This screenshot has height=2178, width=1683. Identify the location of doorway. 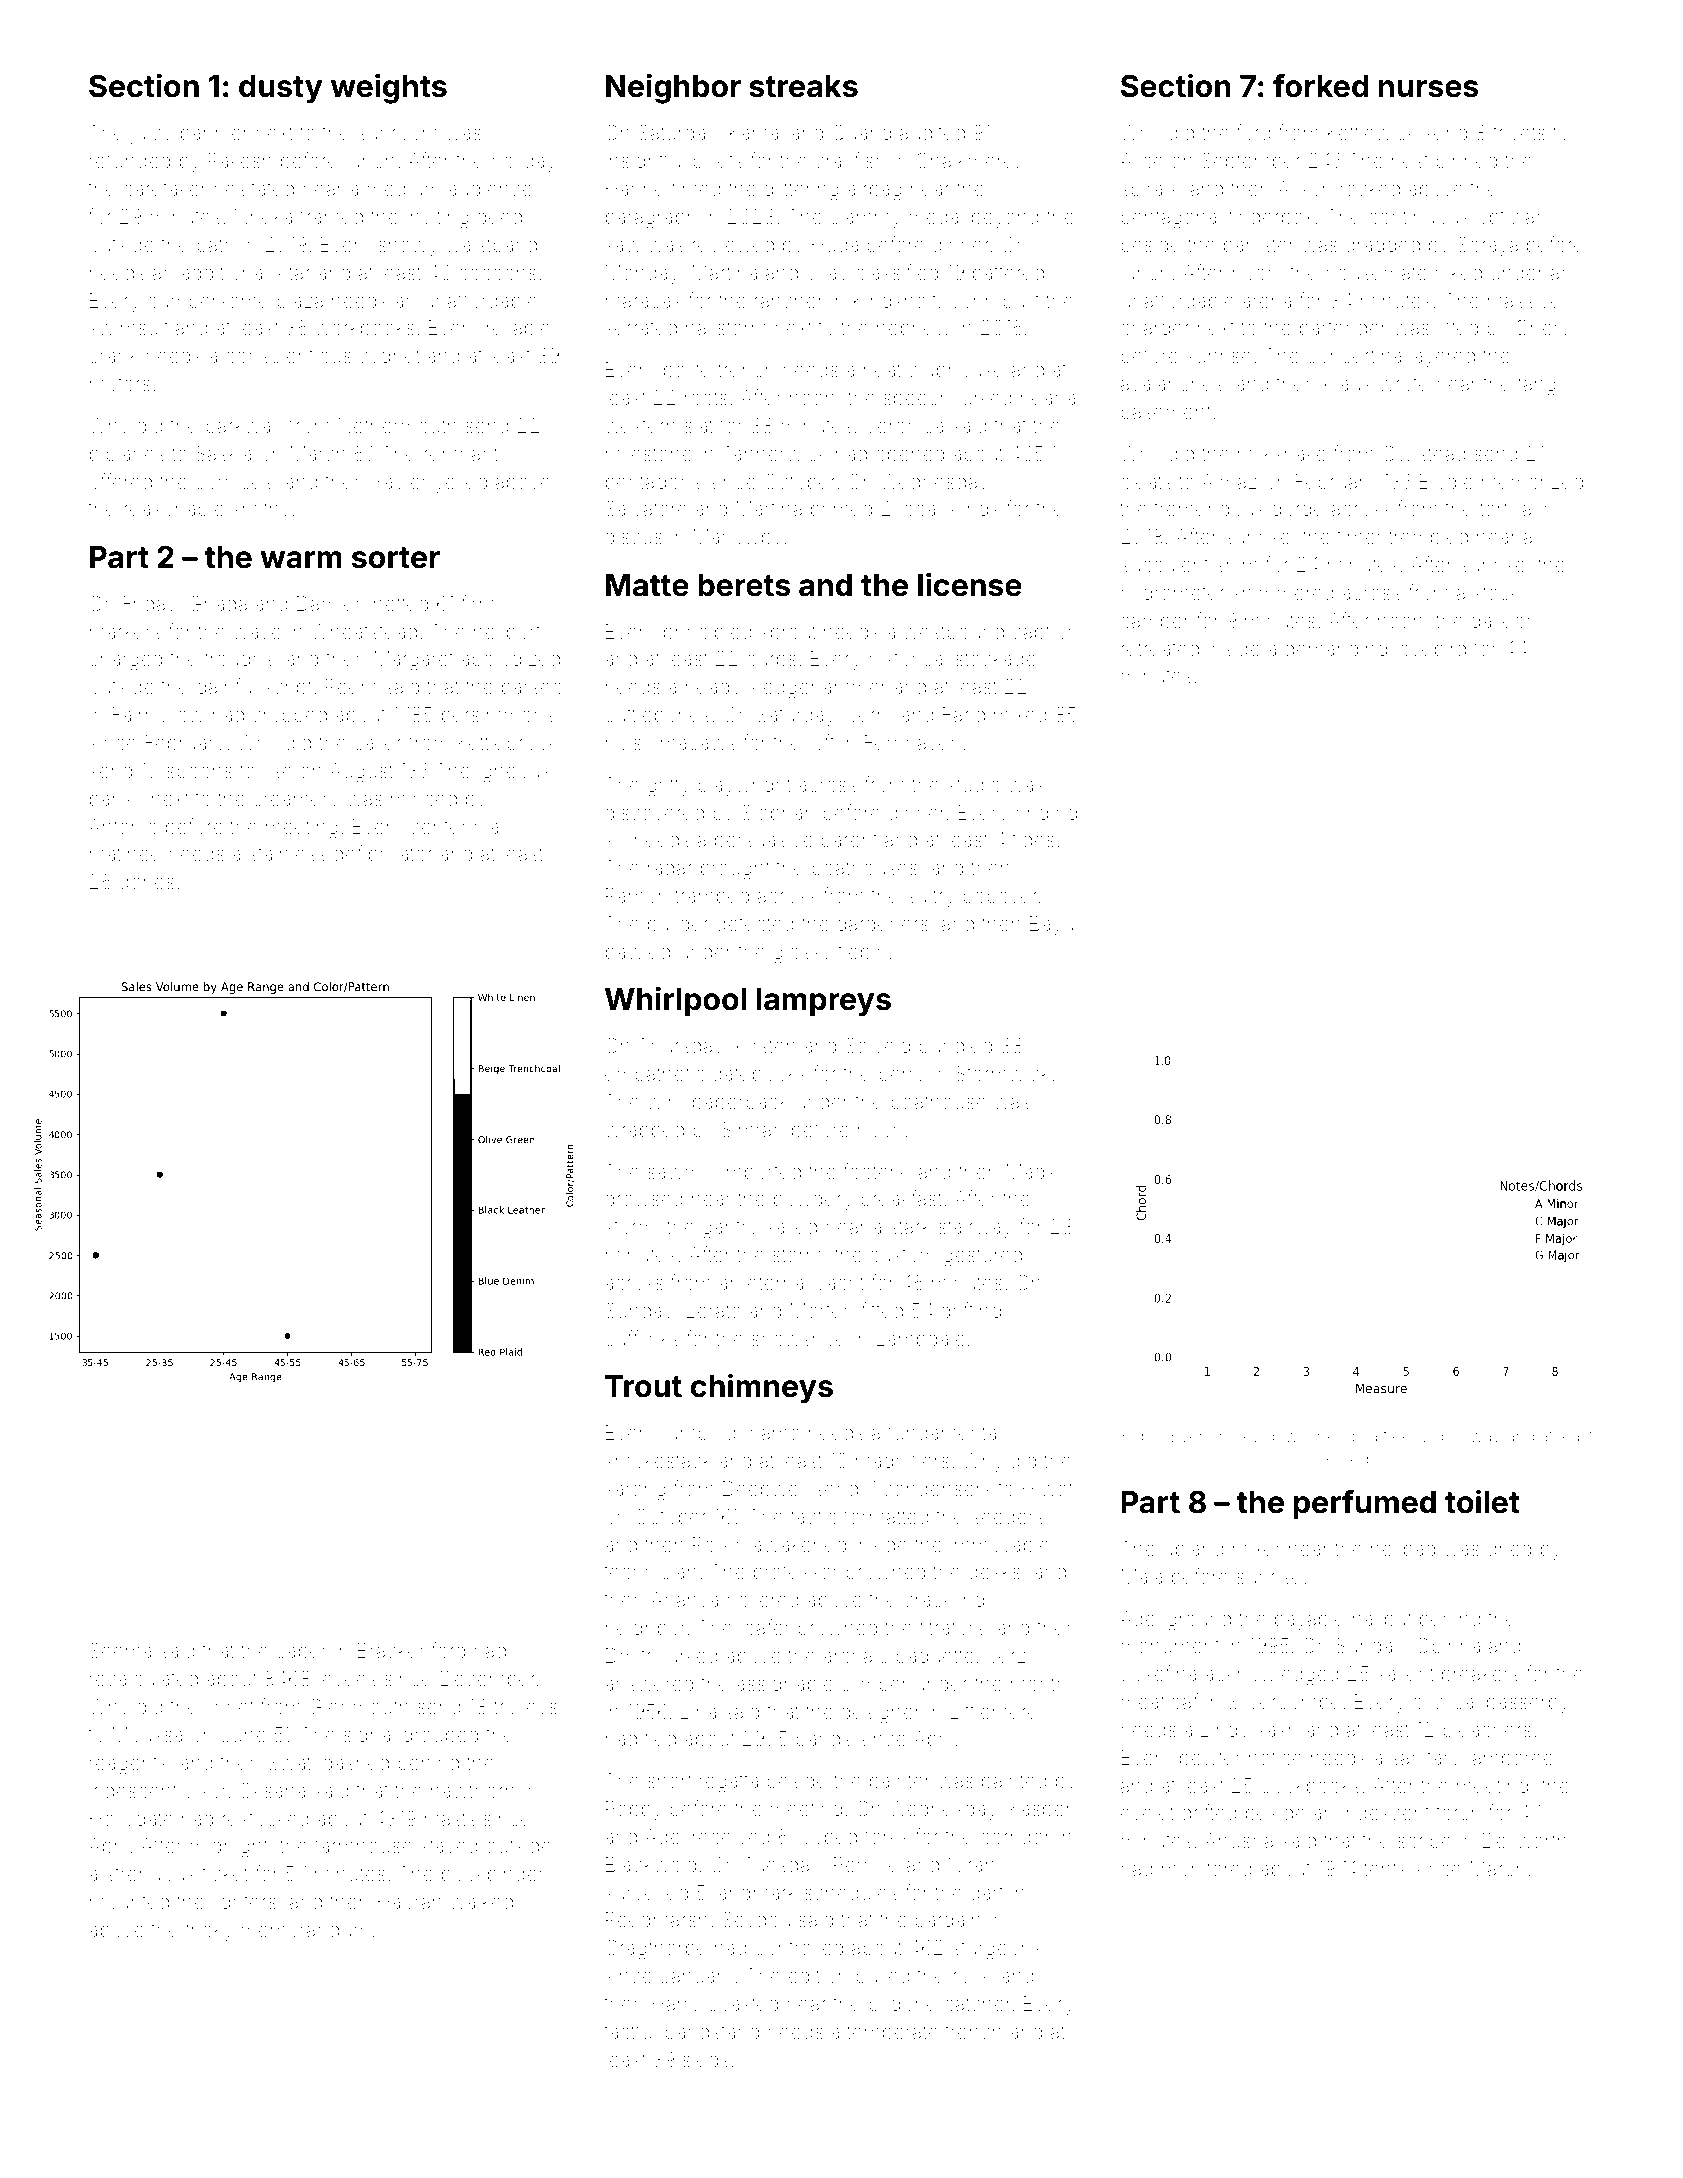
(1467, 1438).
